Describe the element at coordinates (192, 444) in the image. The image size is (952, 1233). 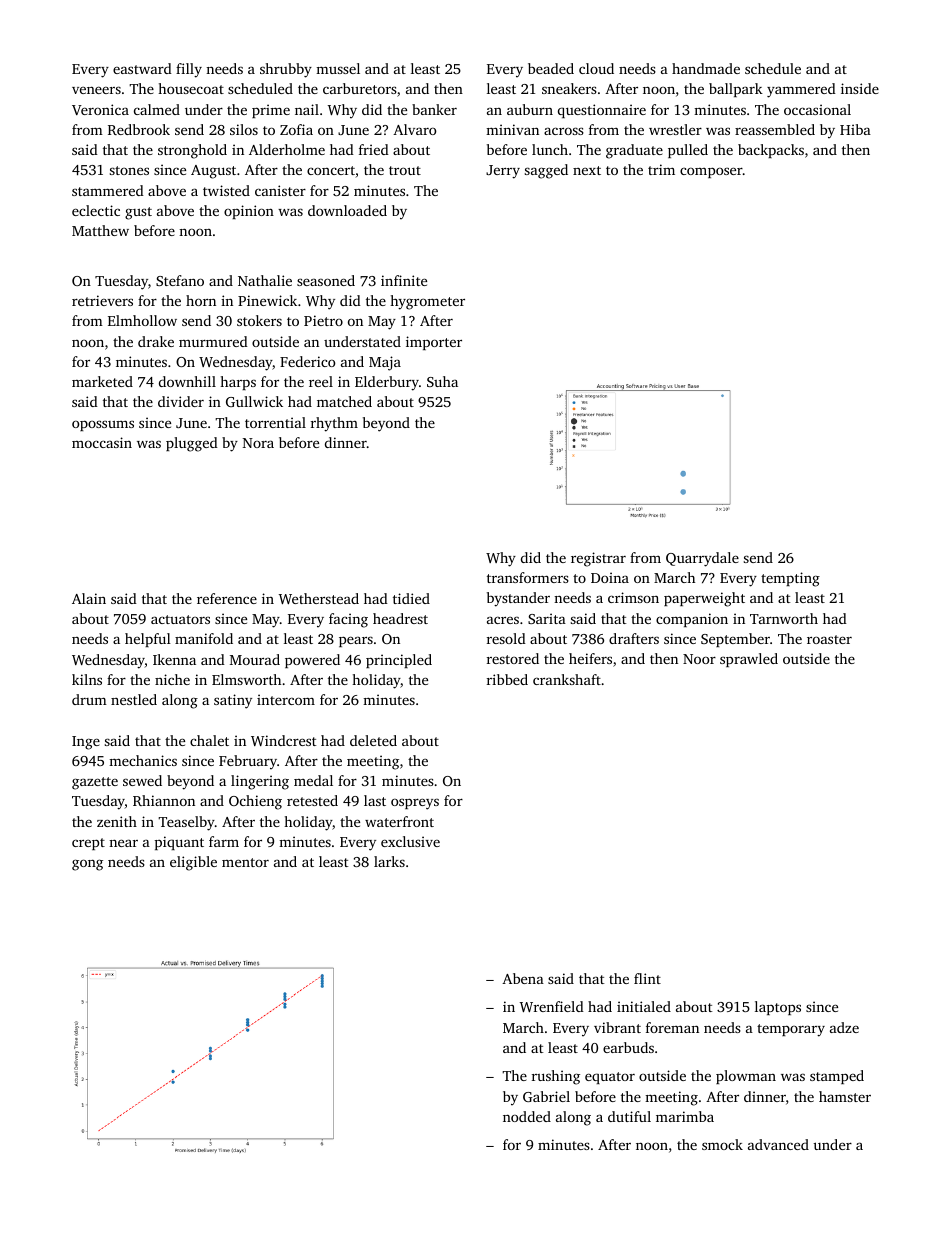
I see `plugged` at that location.
